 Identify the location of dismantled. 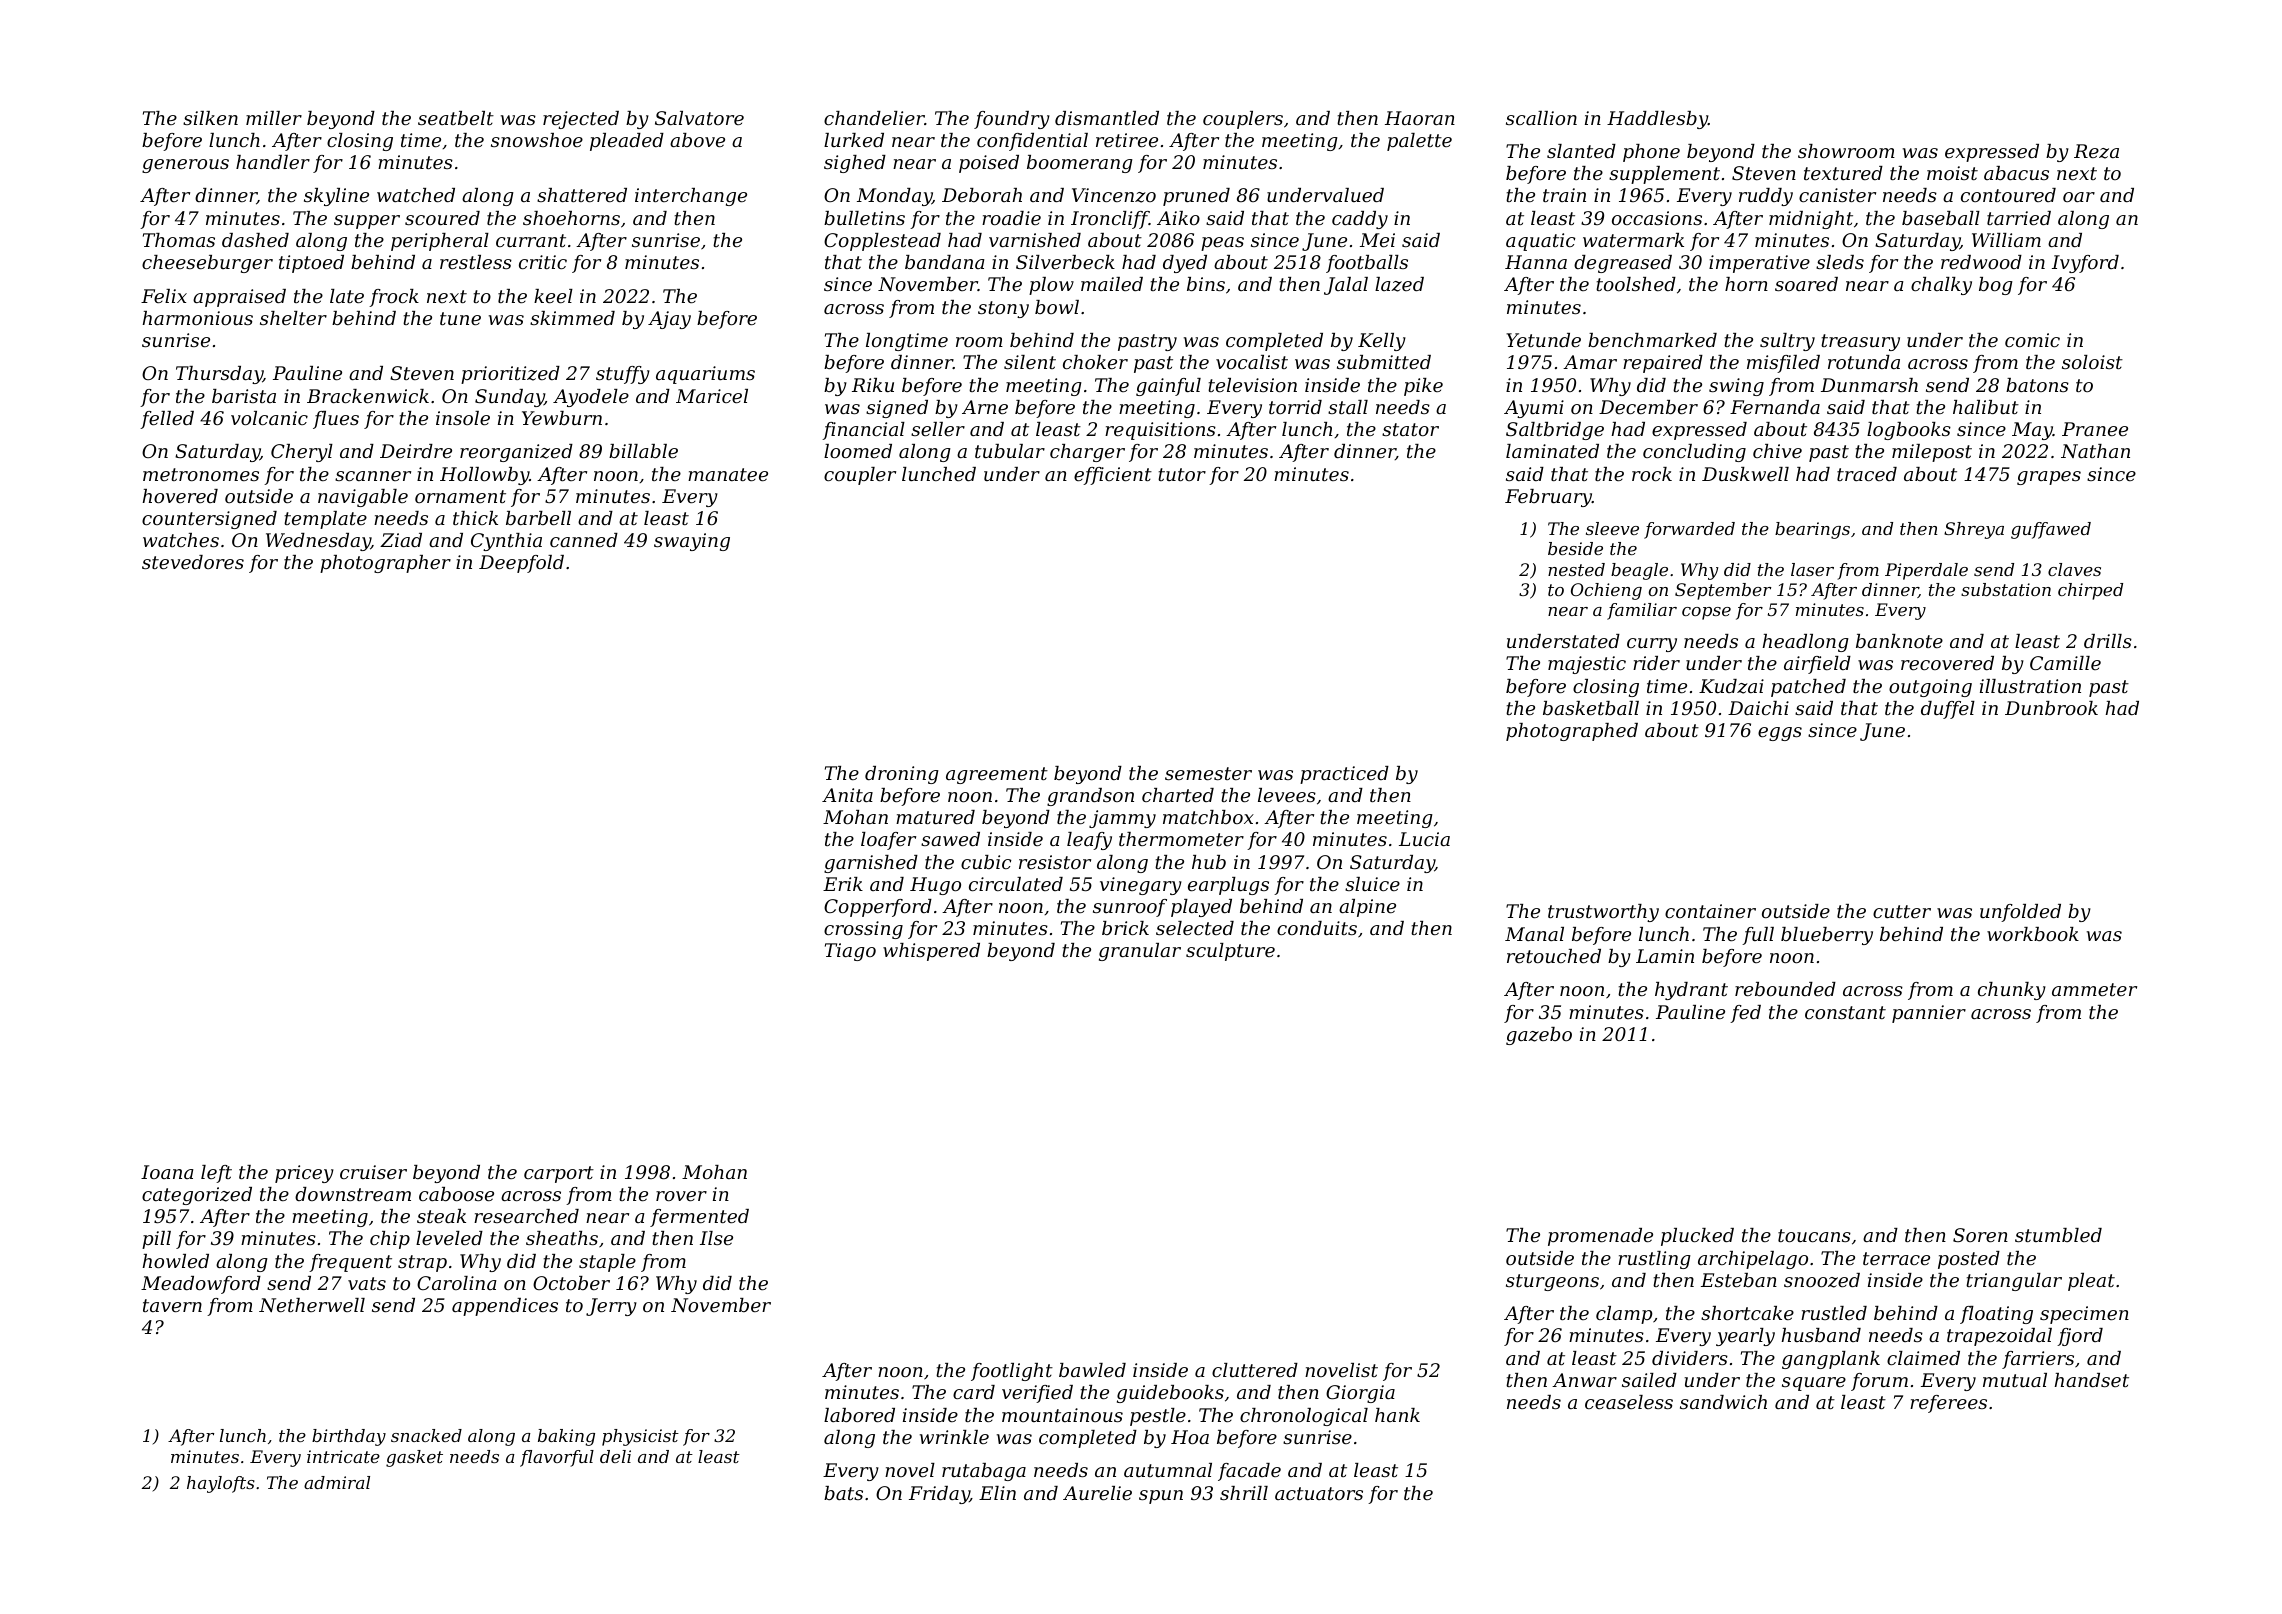
(1107, 118).
